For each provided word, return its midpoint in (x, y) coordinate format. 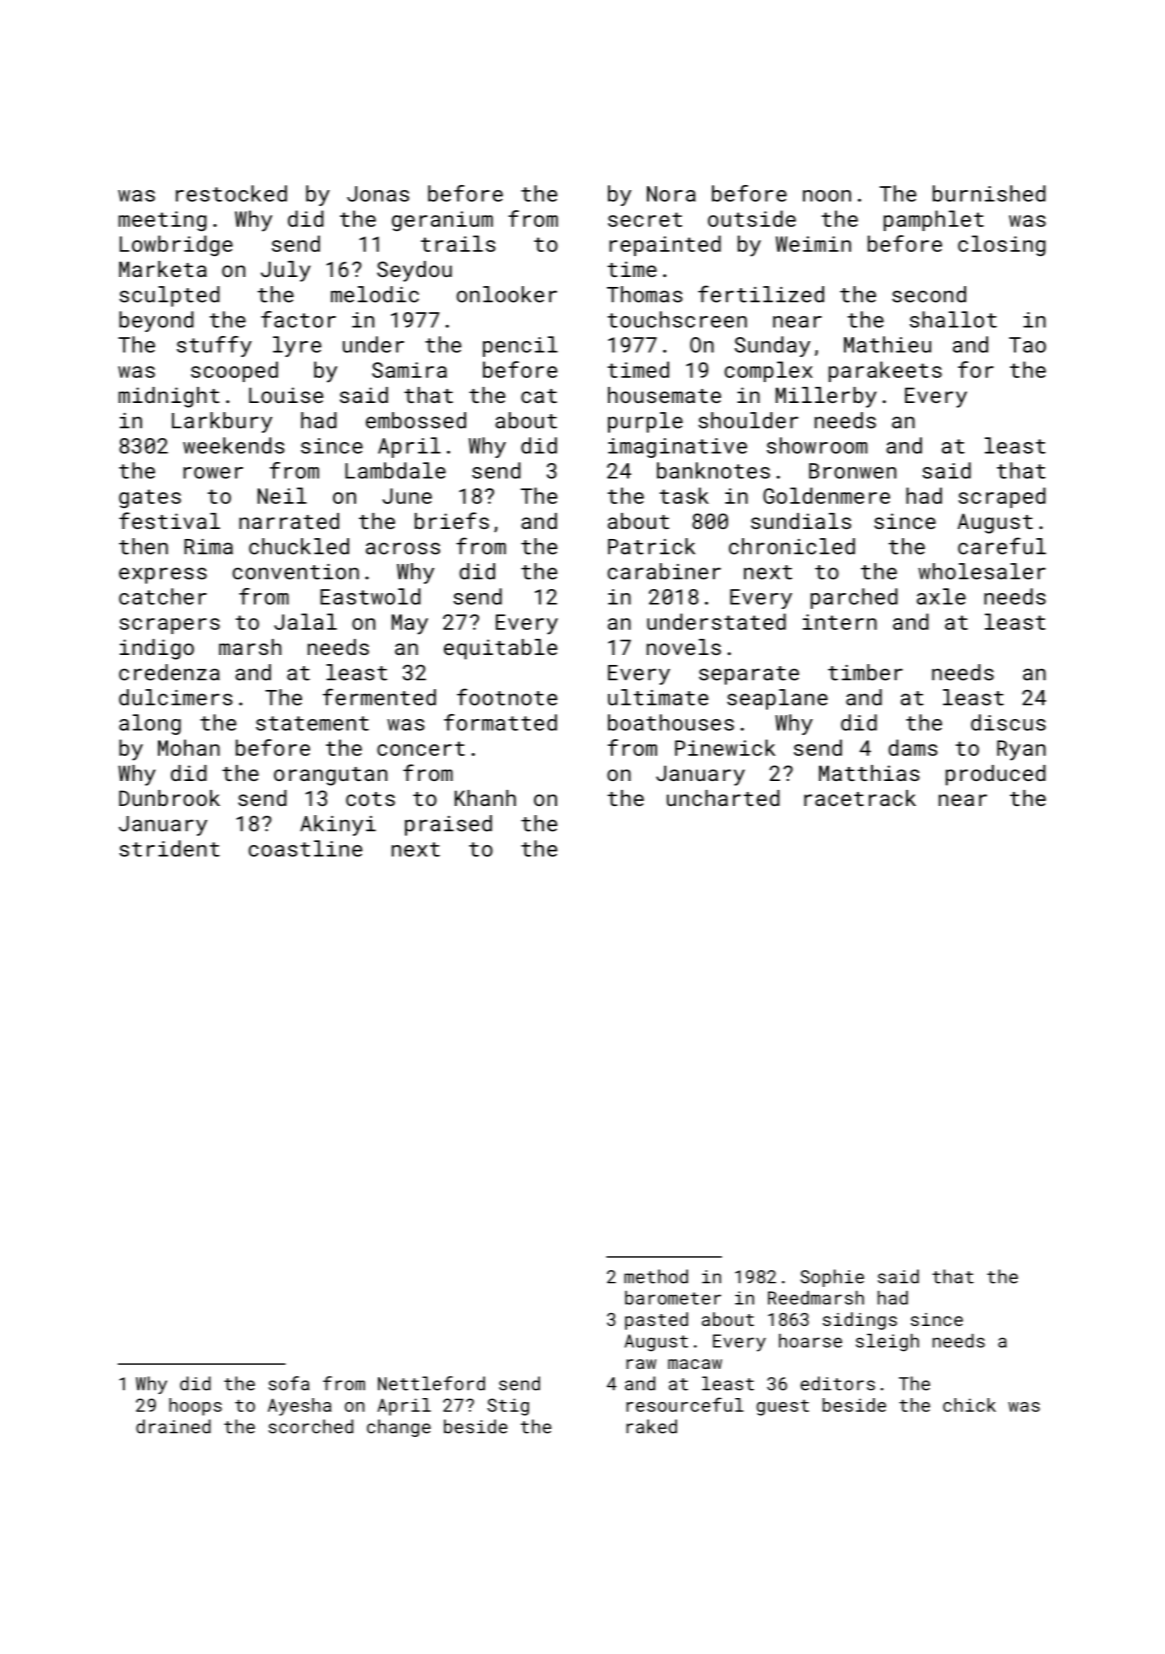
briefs (452, 520)
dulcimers (176, 697)
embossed (416, 420)
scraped (1002, 497)
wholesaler (982, 571)
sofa (288, 1383)
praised (448, 825)
